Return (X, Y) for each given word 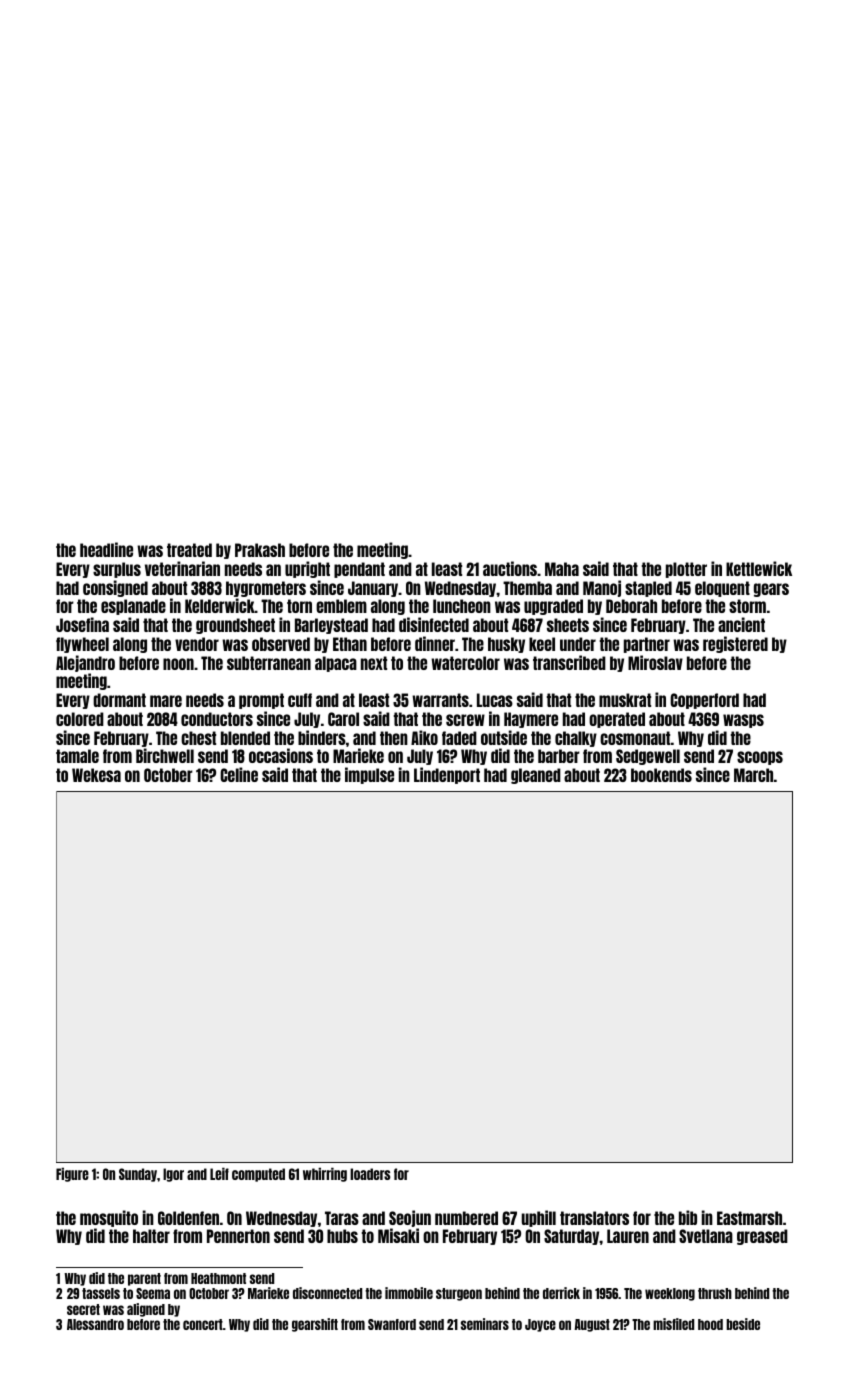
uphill (539, 1218)
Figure (72, 1174)
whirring (325, 1174)
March (753, 775)
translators (594, 1218)
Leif (219, 1173)
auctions (510, 568)
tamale (77, 756)
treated (189, 550)
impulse (369, 775)
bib (688, 1217)
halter (151, 1236)
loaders (370, 1174)
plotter (686, 570)
